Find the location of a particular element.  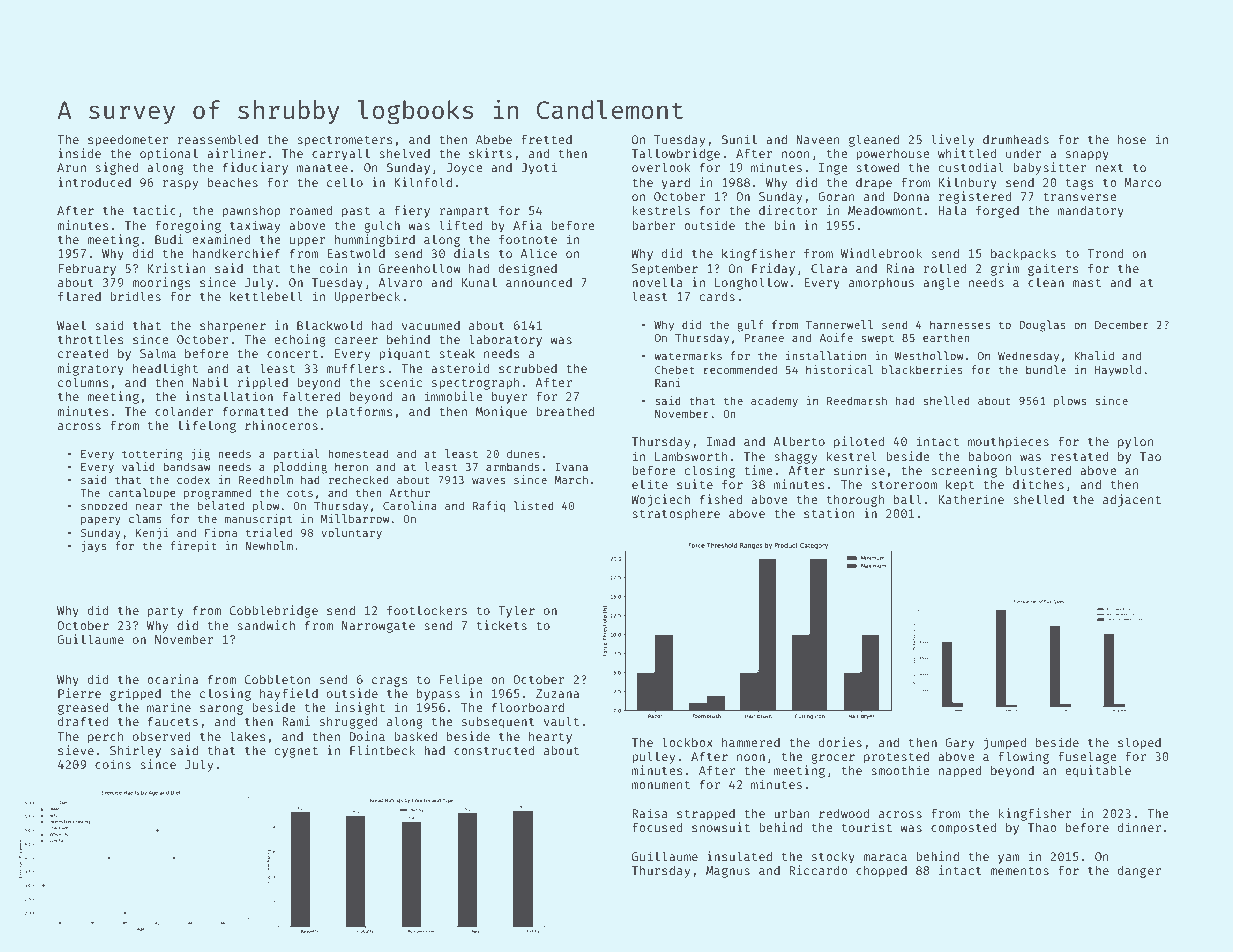

mementos is located at coordinates (1019, 871).
